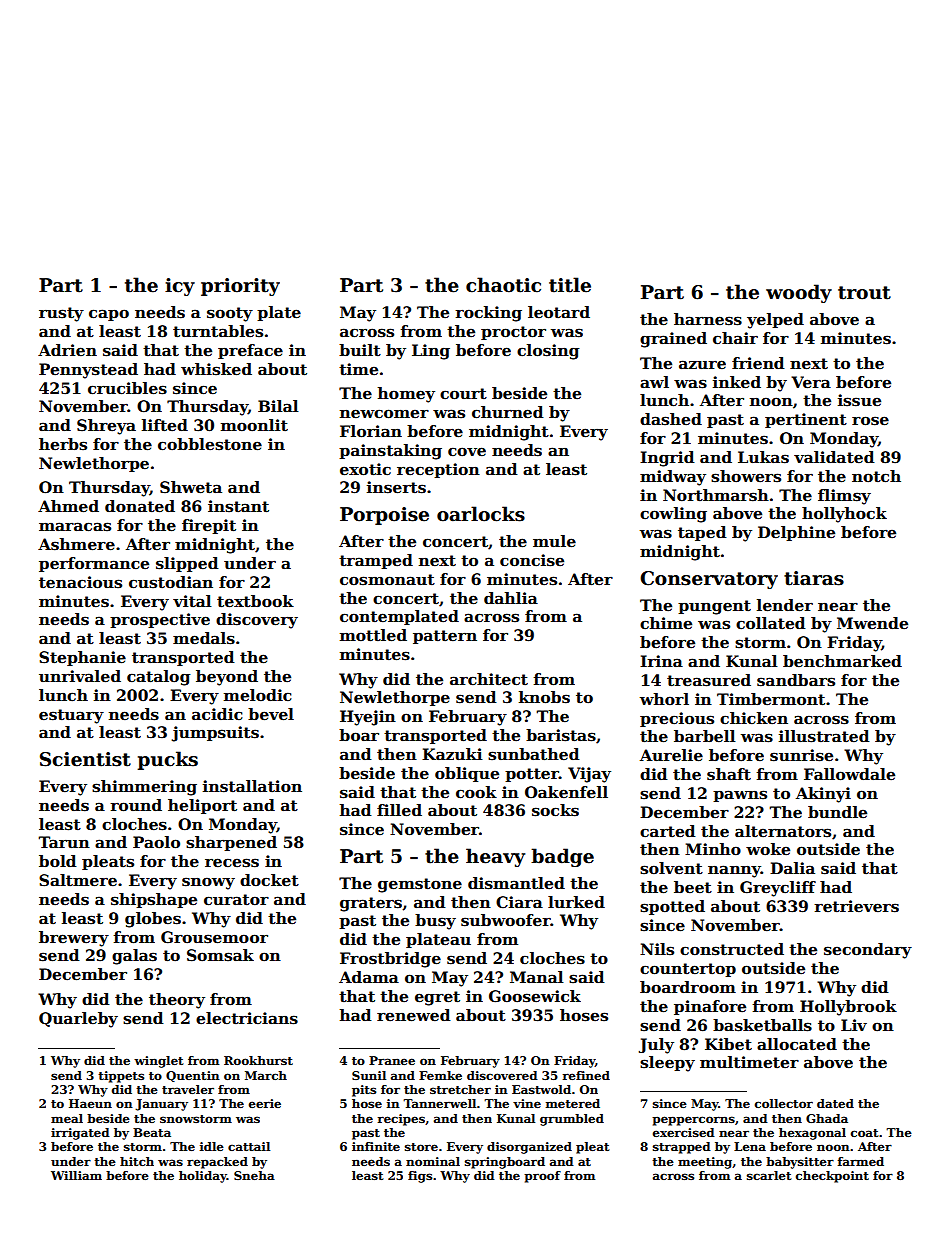 The height and width of the screenshot is (1233, 952). What do you see at coordinates (240, 287) in the screenshot?
I see `priority` at bounding box center [240, 287].
